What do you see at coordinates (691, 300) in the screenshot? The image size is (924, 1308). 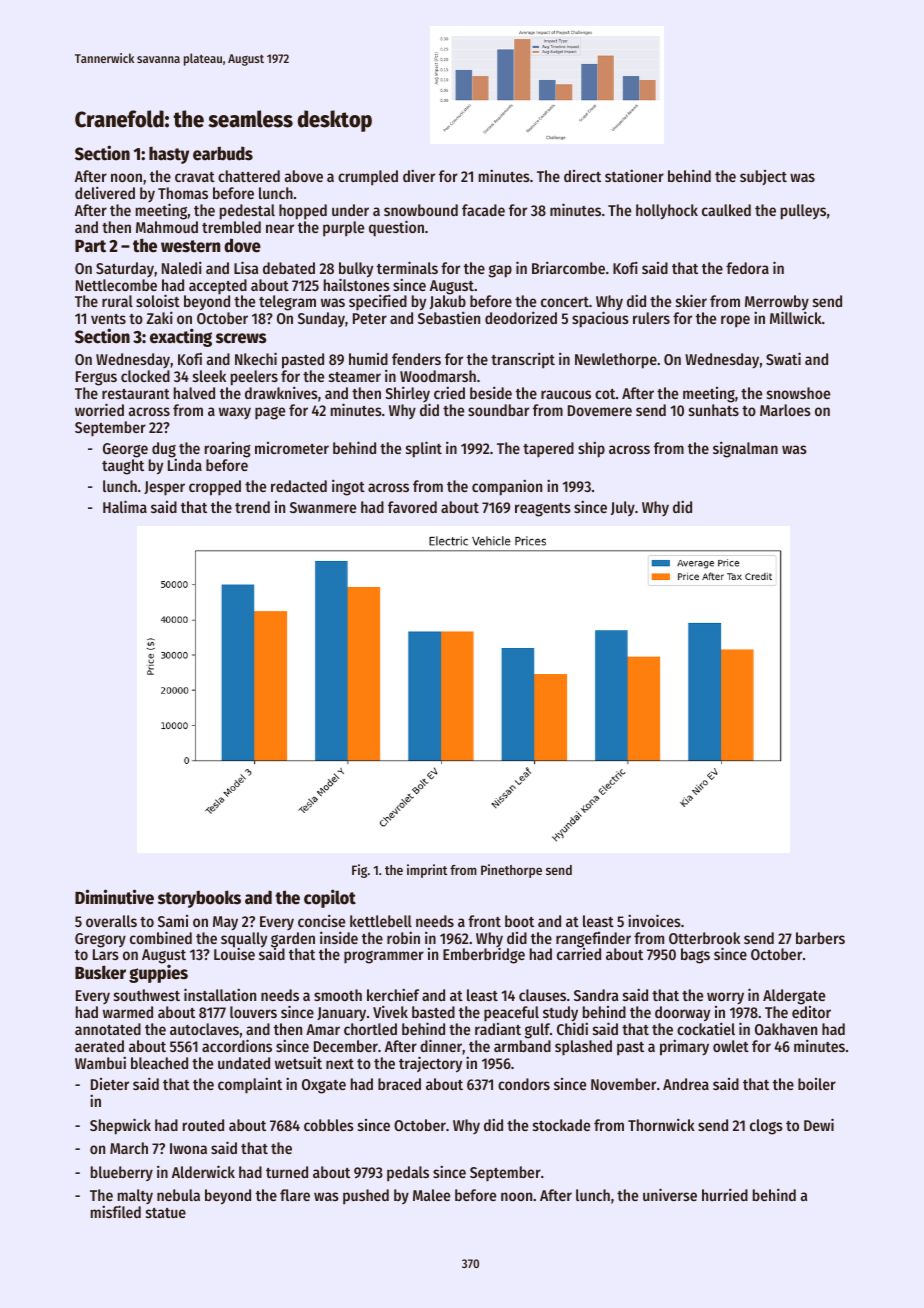 I see `skier` at bounding box center [691, 300].
